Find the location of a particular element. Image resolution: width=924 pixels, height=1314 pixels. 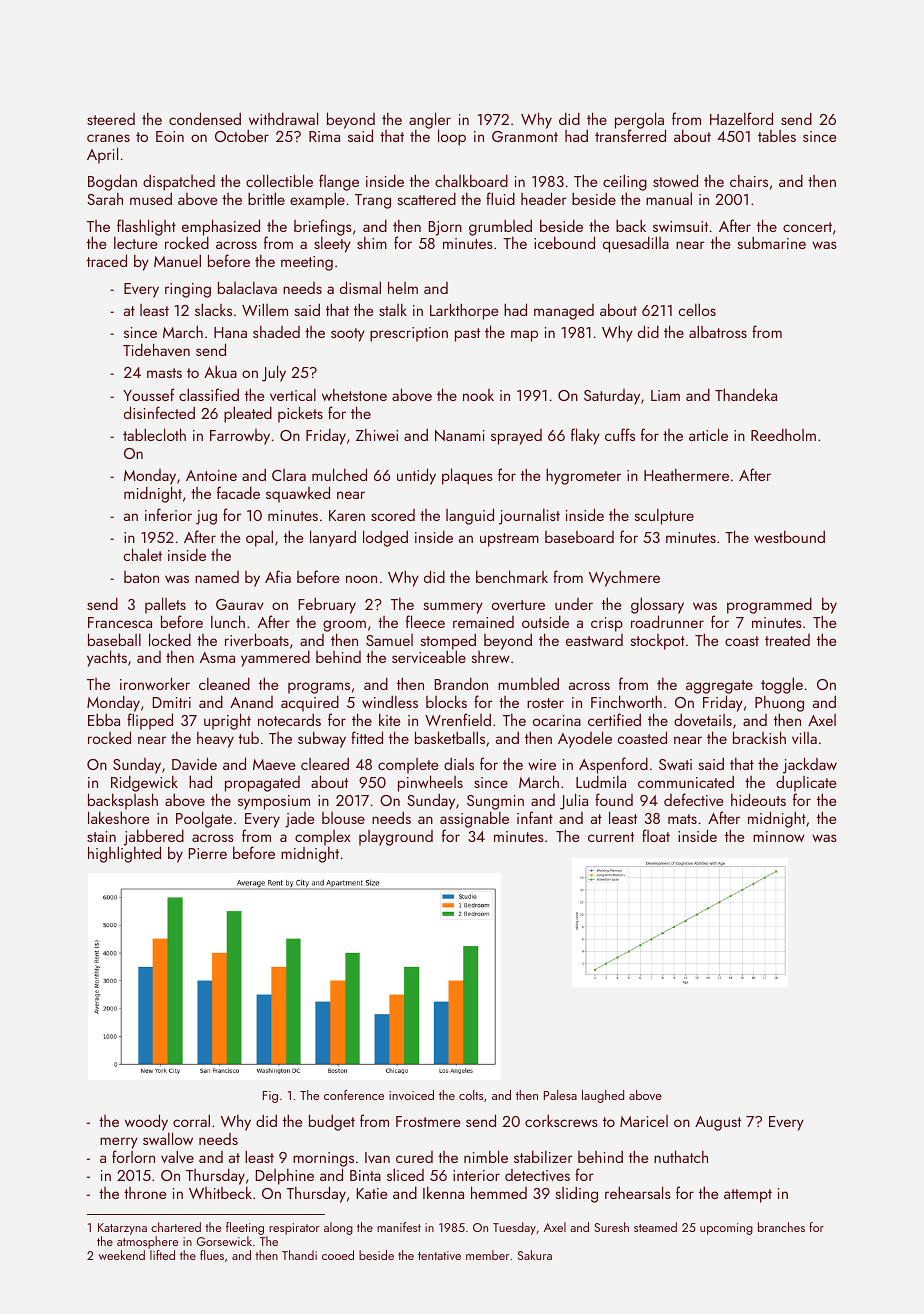

swimsuit is located at coordinates (680, 226).
